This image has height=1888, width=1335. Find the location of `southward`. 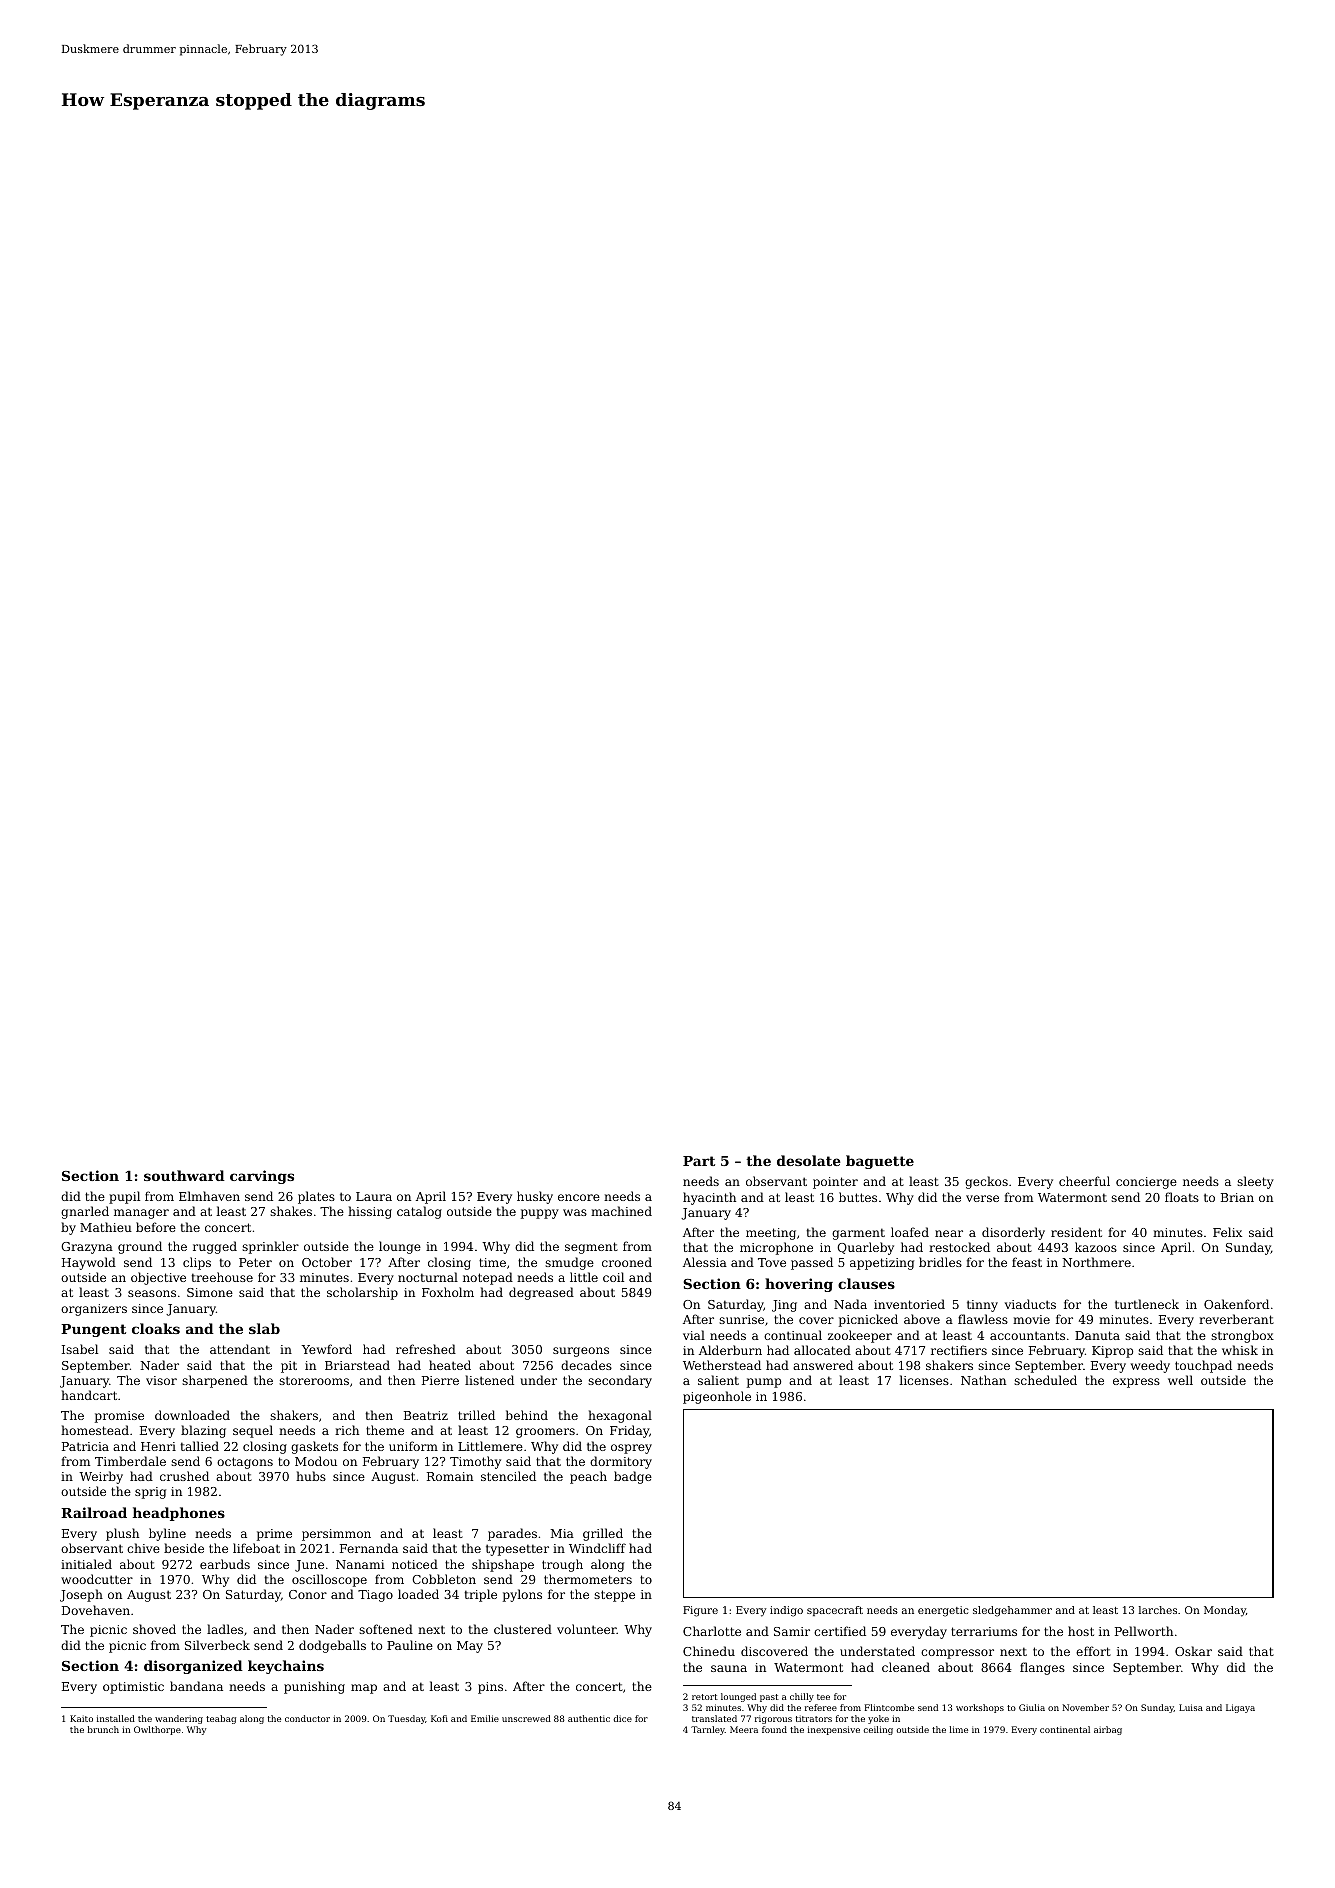

southward is located at coordinates (184, 1175).
